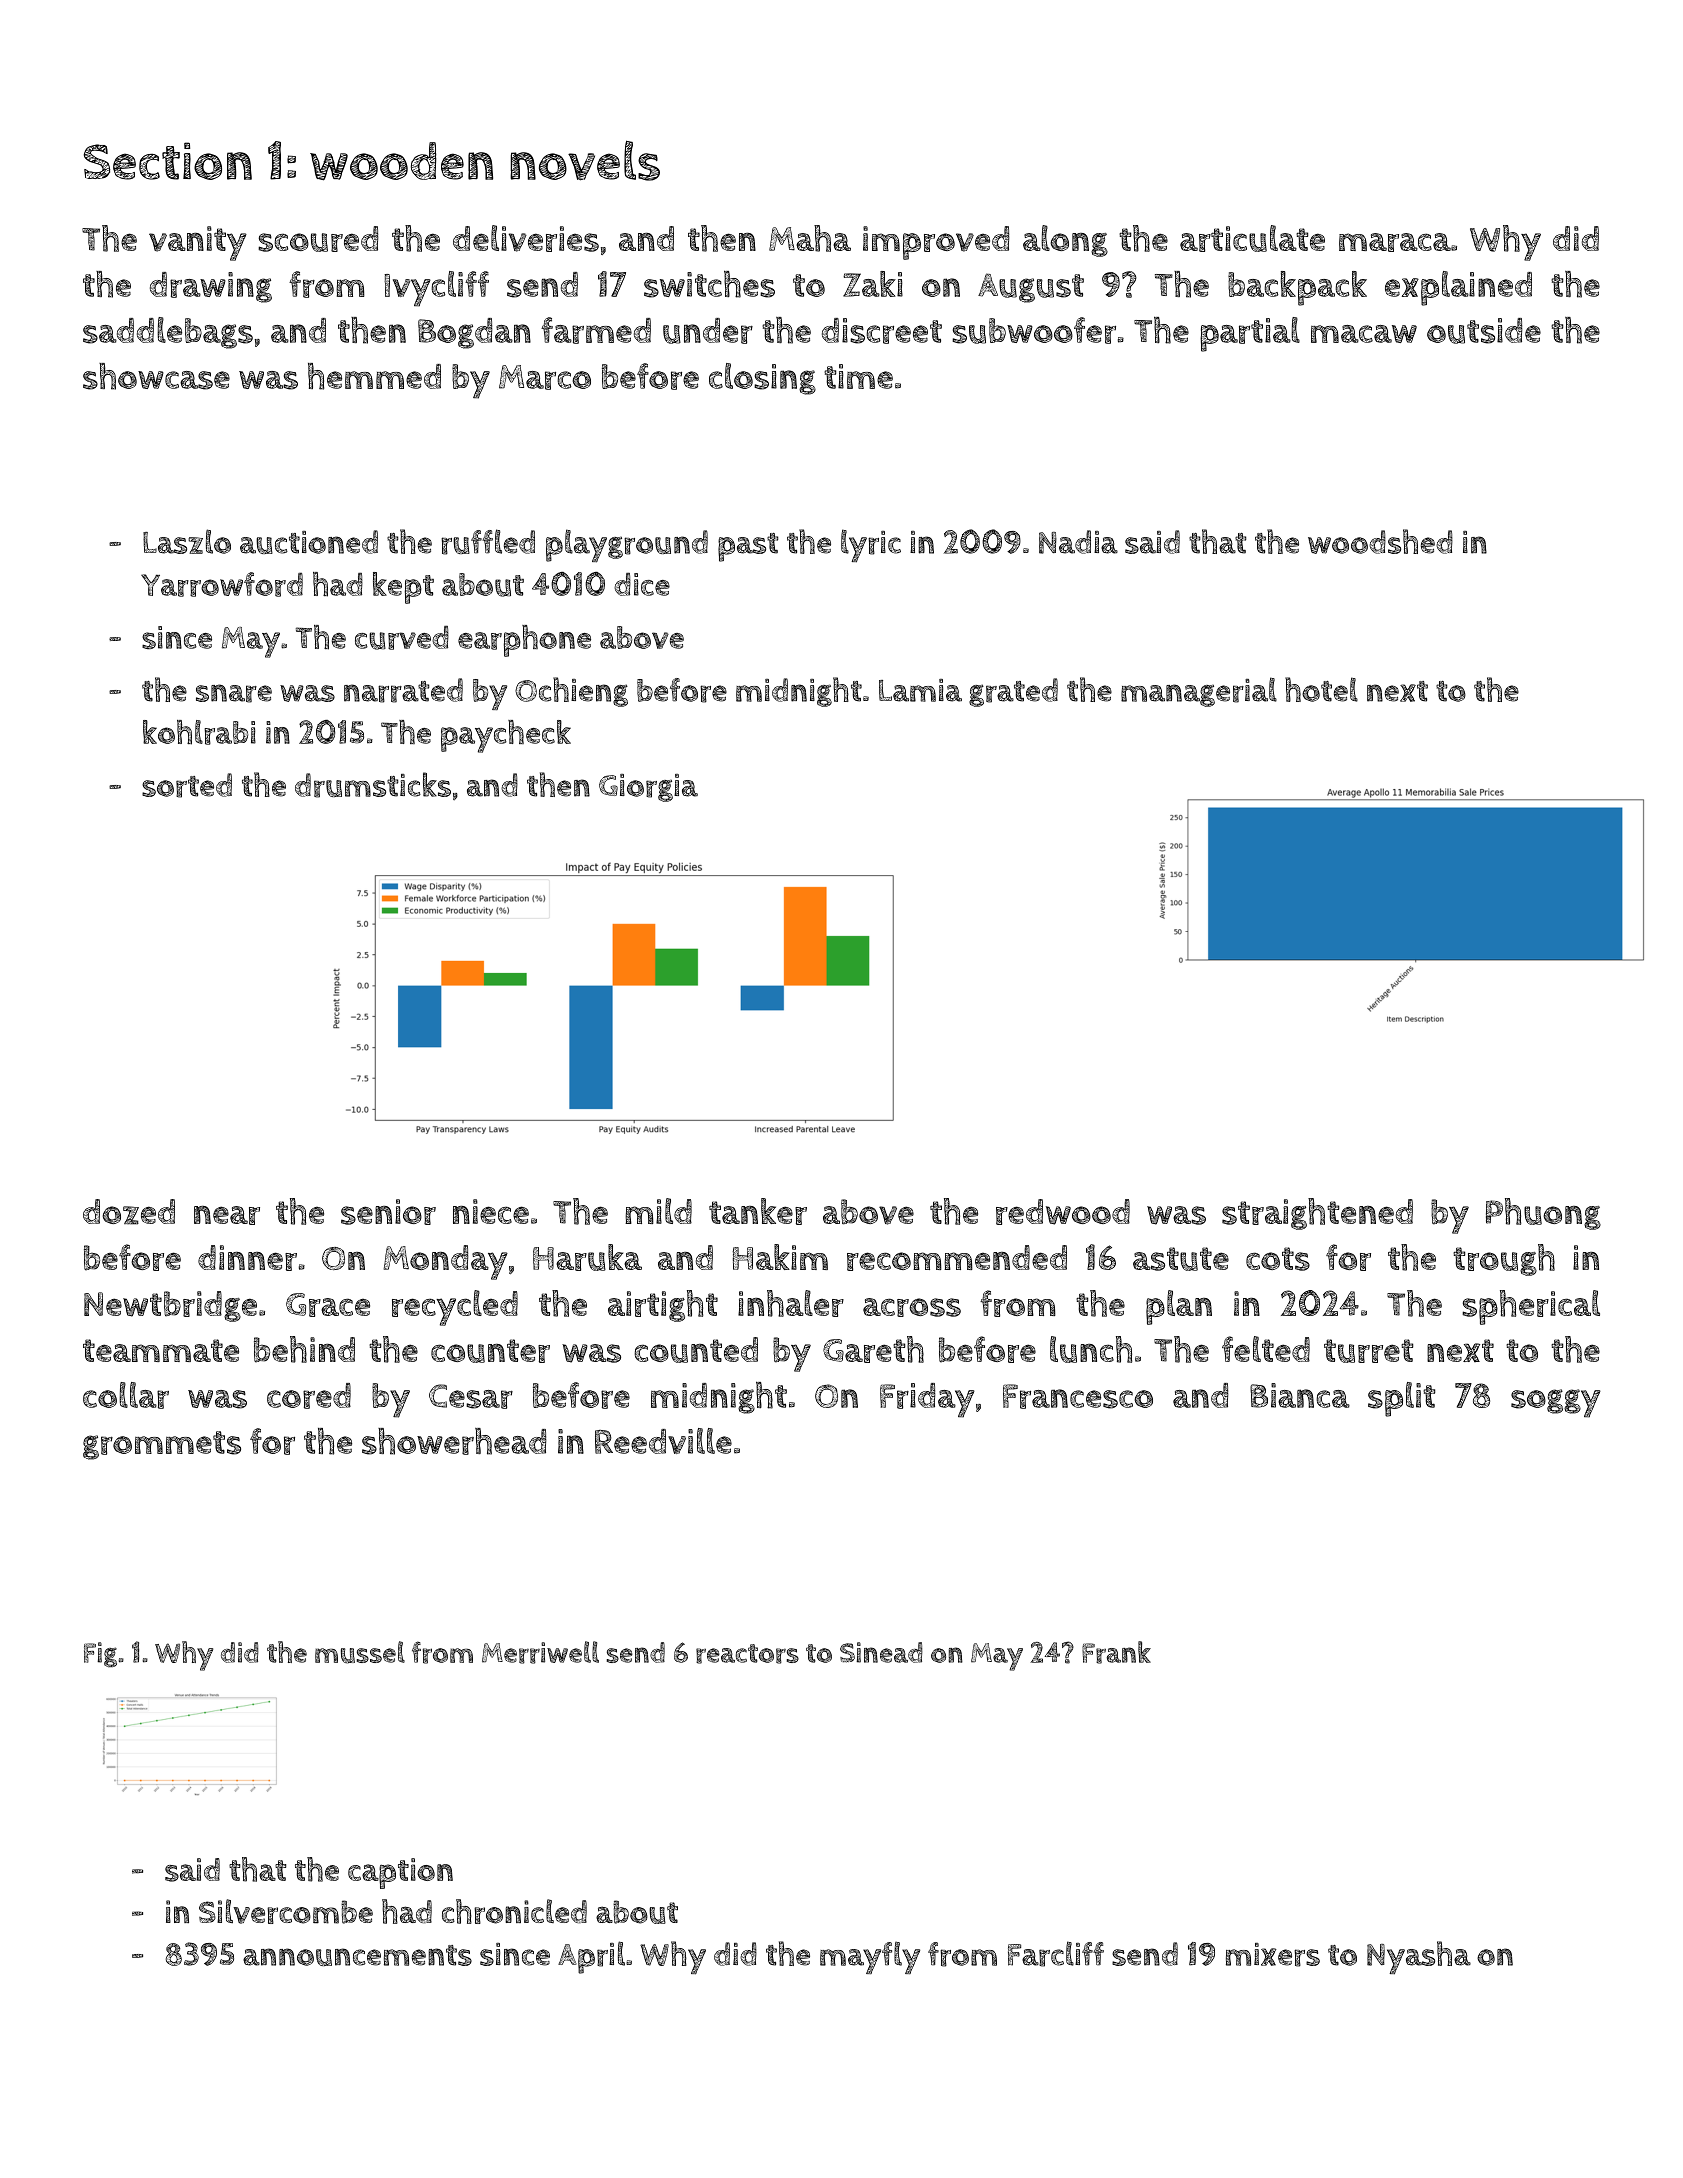 This page has height=2178, width=1683. What do you see at coordinates (1116, 1652) in the page?
I see `Frank` at bounding box center [1116, 1652].
